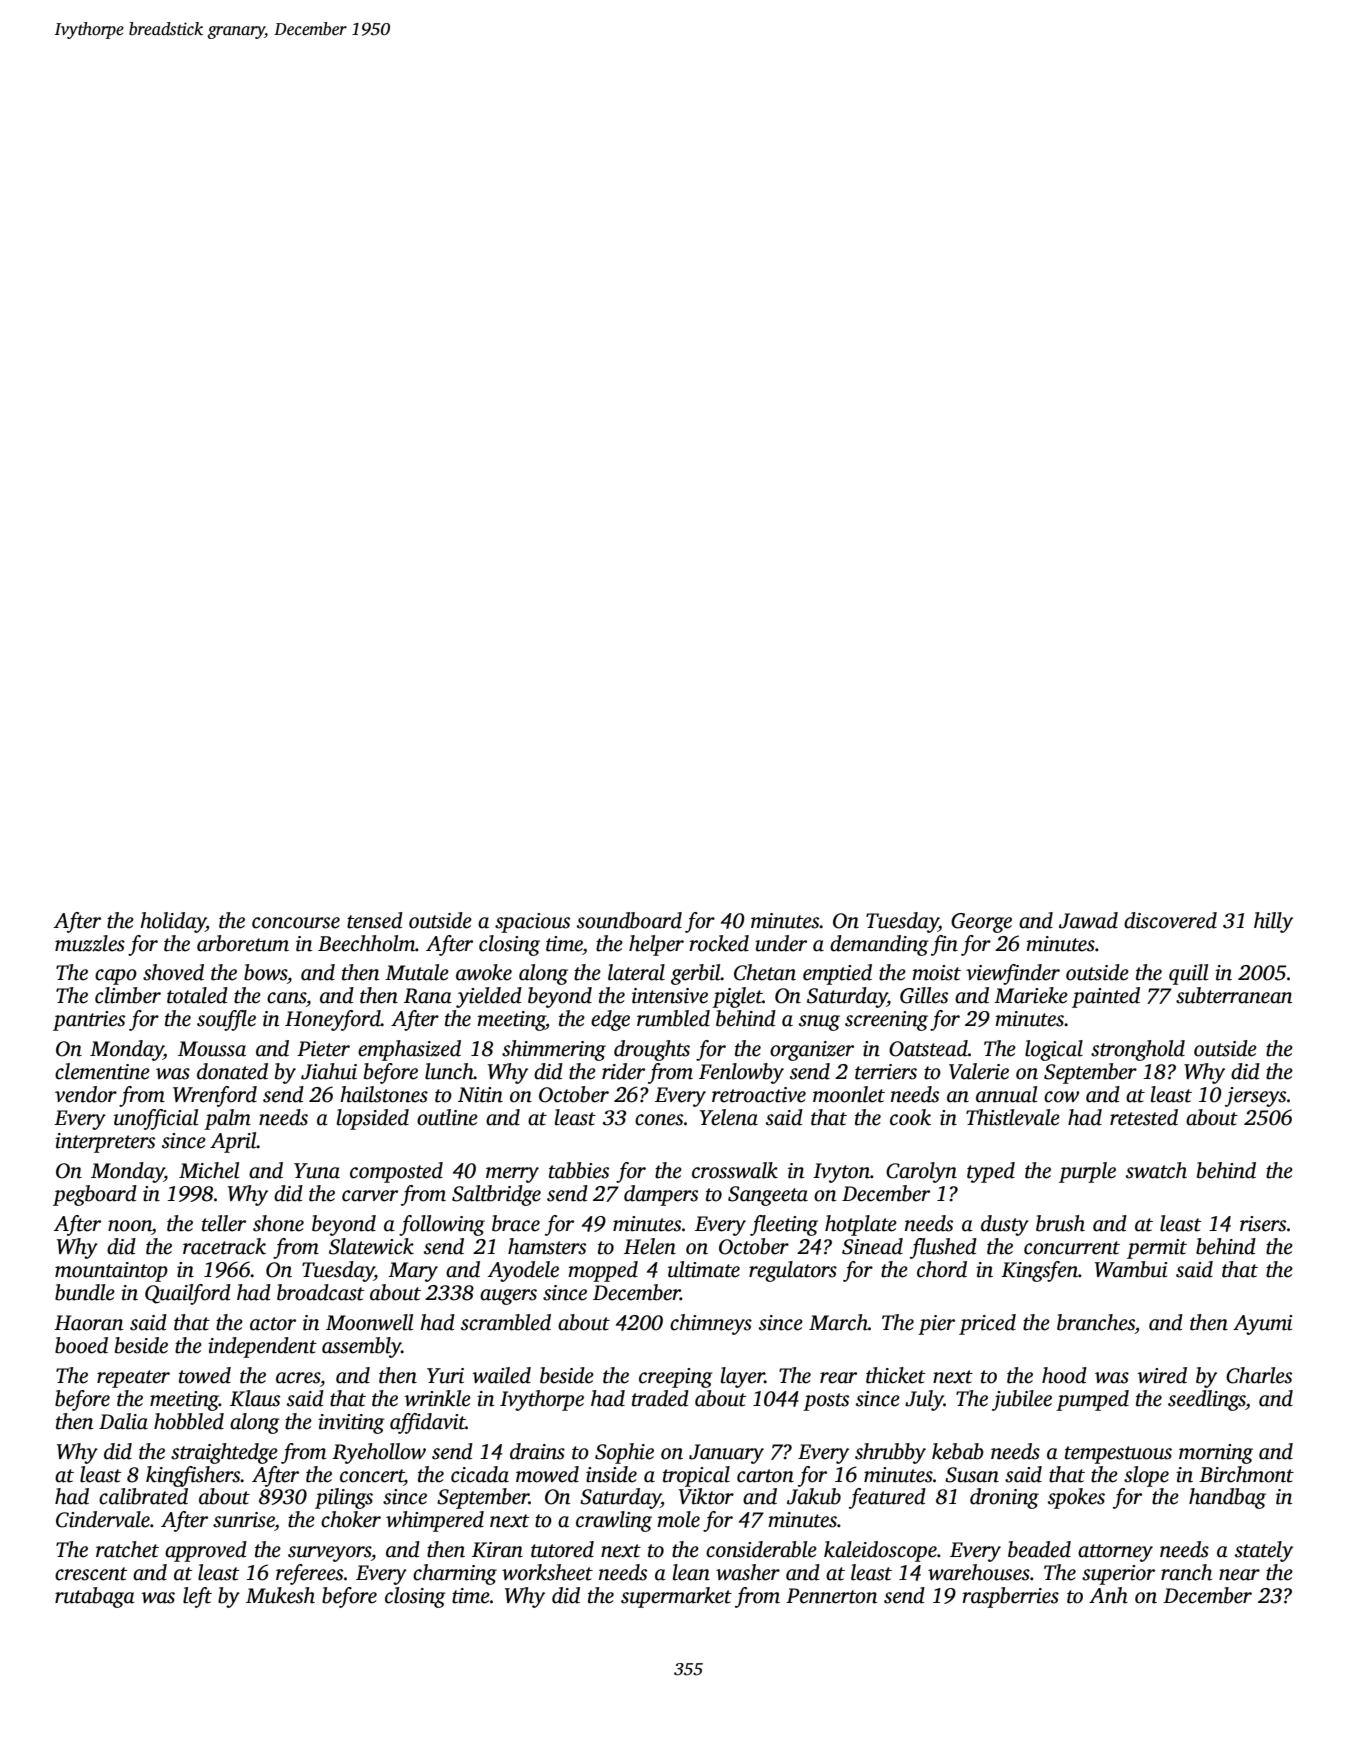 The height and width of the screenshot is (1745, 1348). What do you see at coordinates (480, 1095) in the screenshot?
I see `Nitin` at bounding box center [480, 1095].
